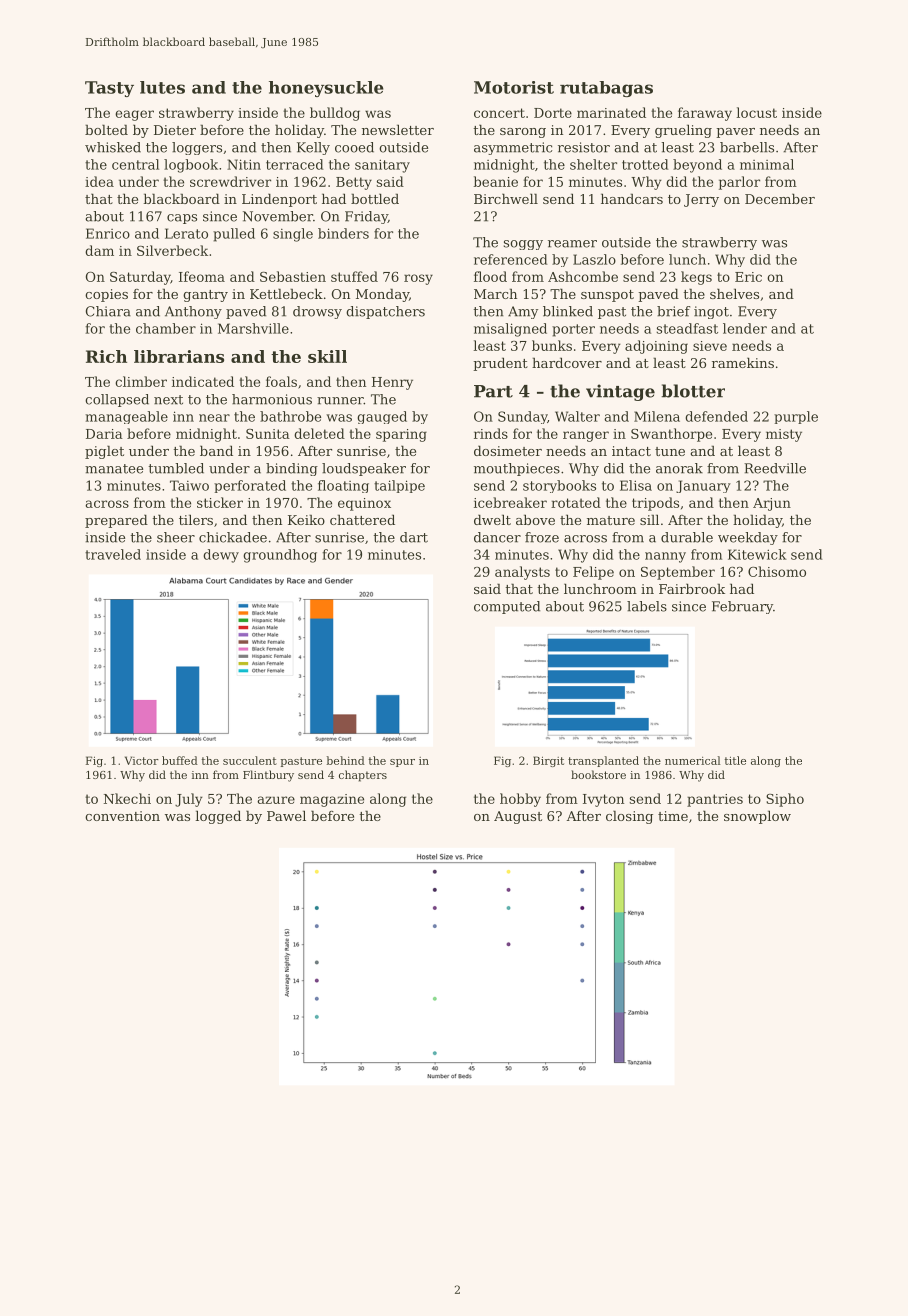 The width and height of the page is (908, 1316). Describe the element at coordinates (705, 114) in the page. I see `faraway` at that location.
